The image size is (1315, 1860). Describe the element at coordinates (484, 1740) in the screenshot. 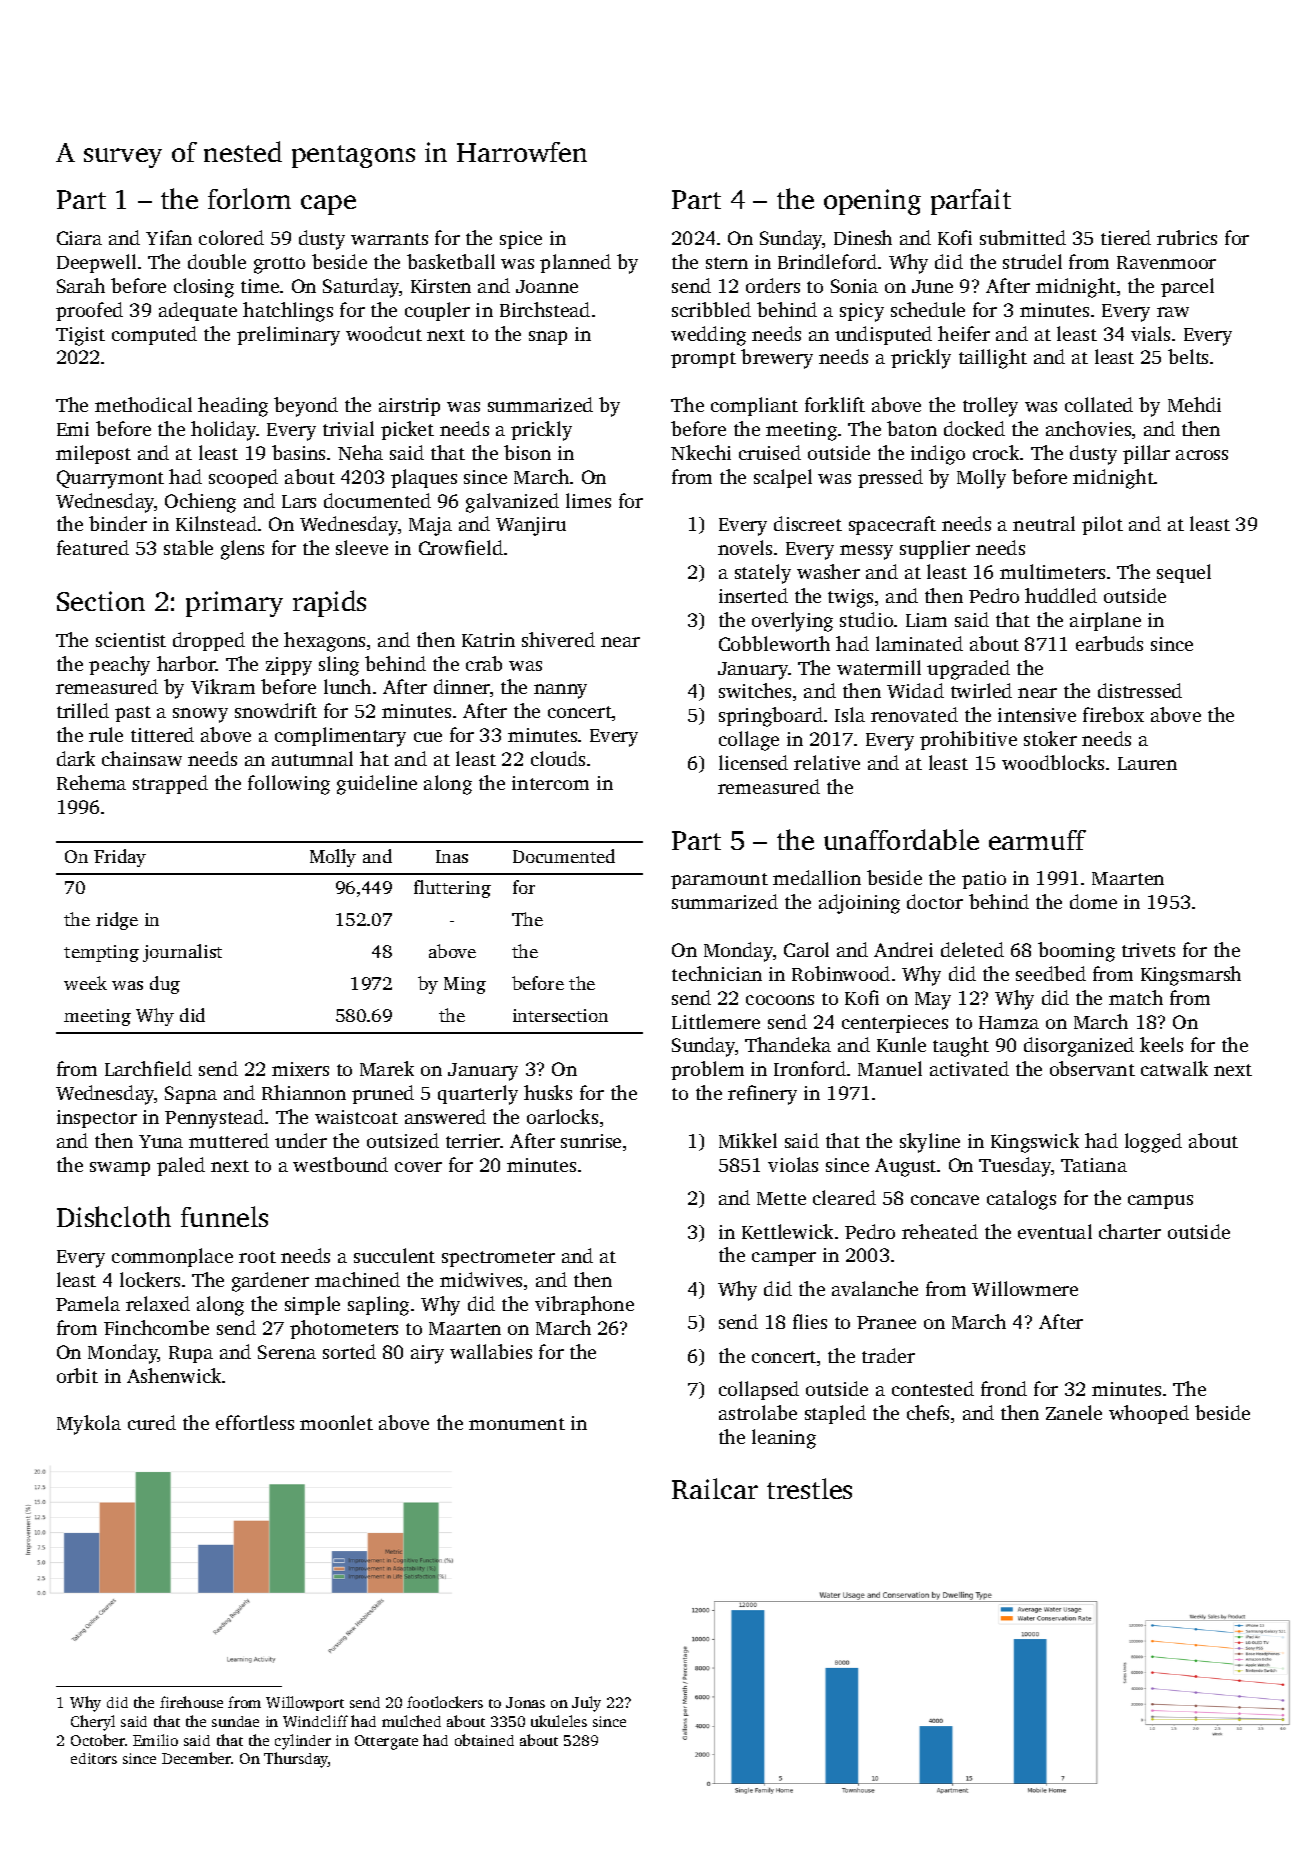

I see `obtained` at that location.
